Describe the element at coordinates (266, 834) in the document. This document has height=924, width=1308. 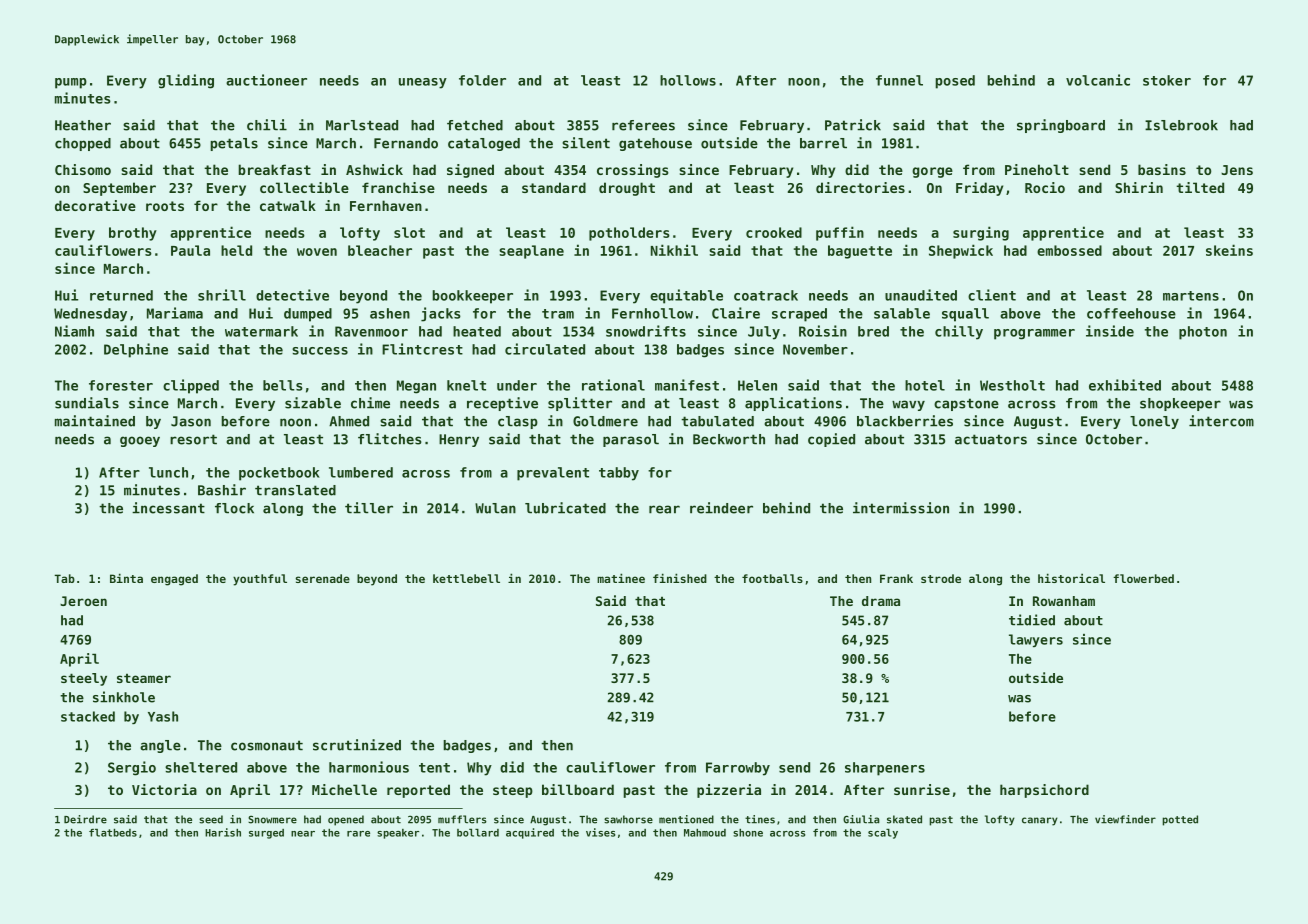
I see `surged` at that location.
